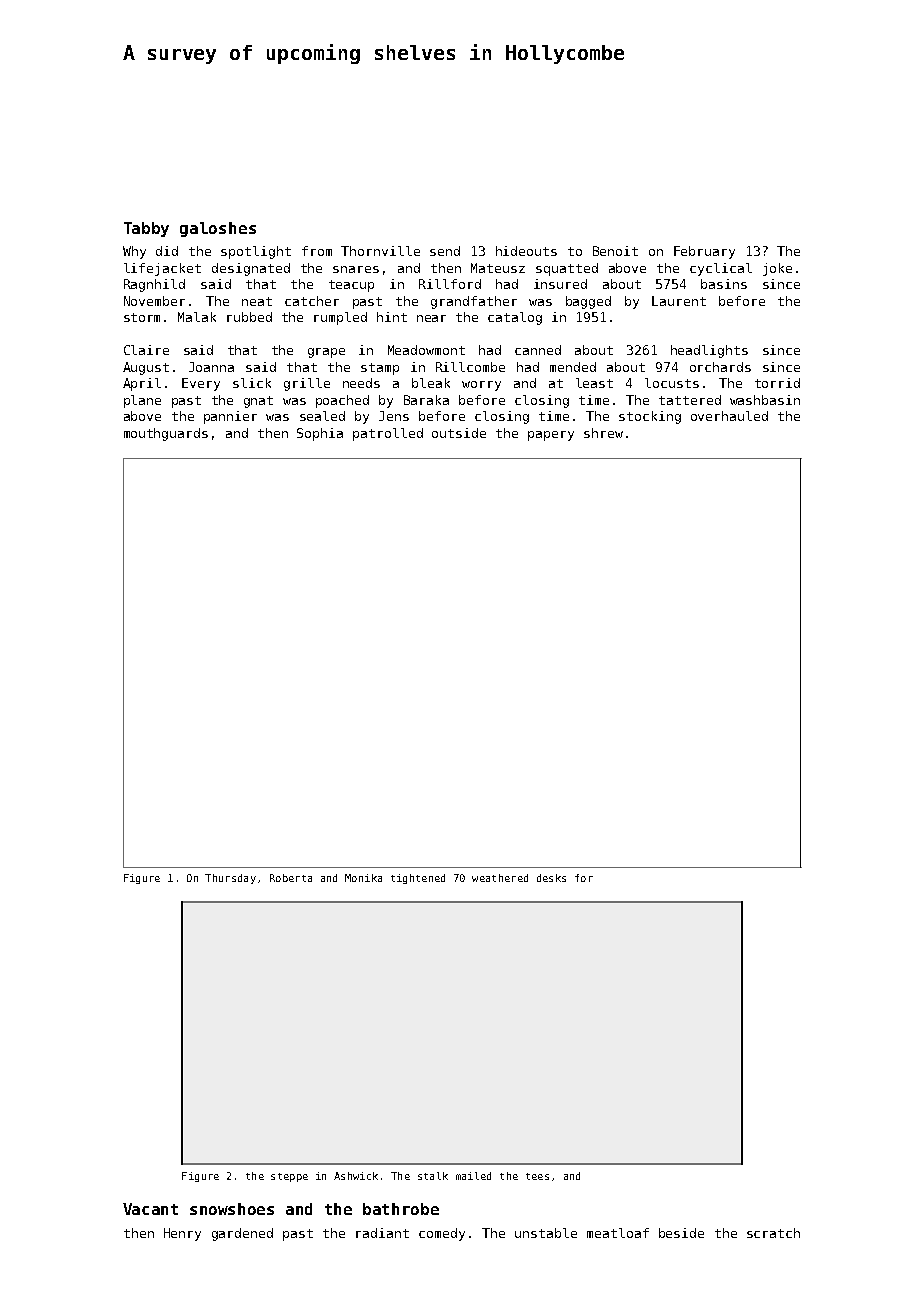 The image size is (924, 1308). I want to click on from, so click(317, 251).
